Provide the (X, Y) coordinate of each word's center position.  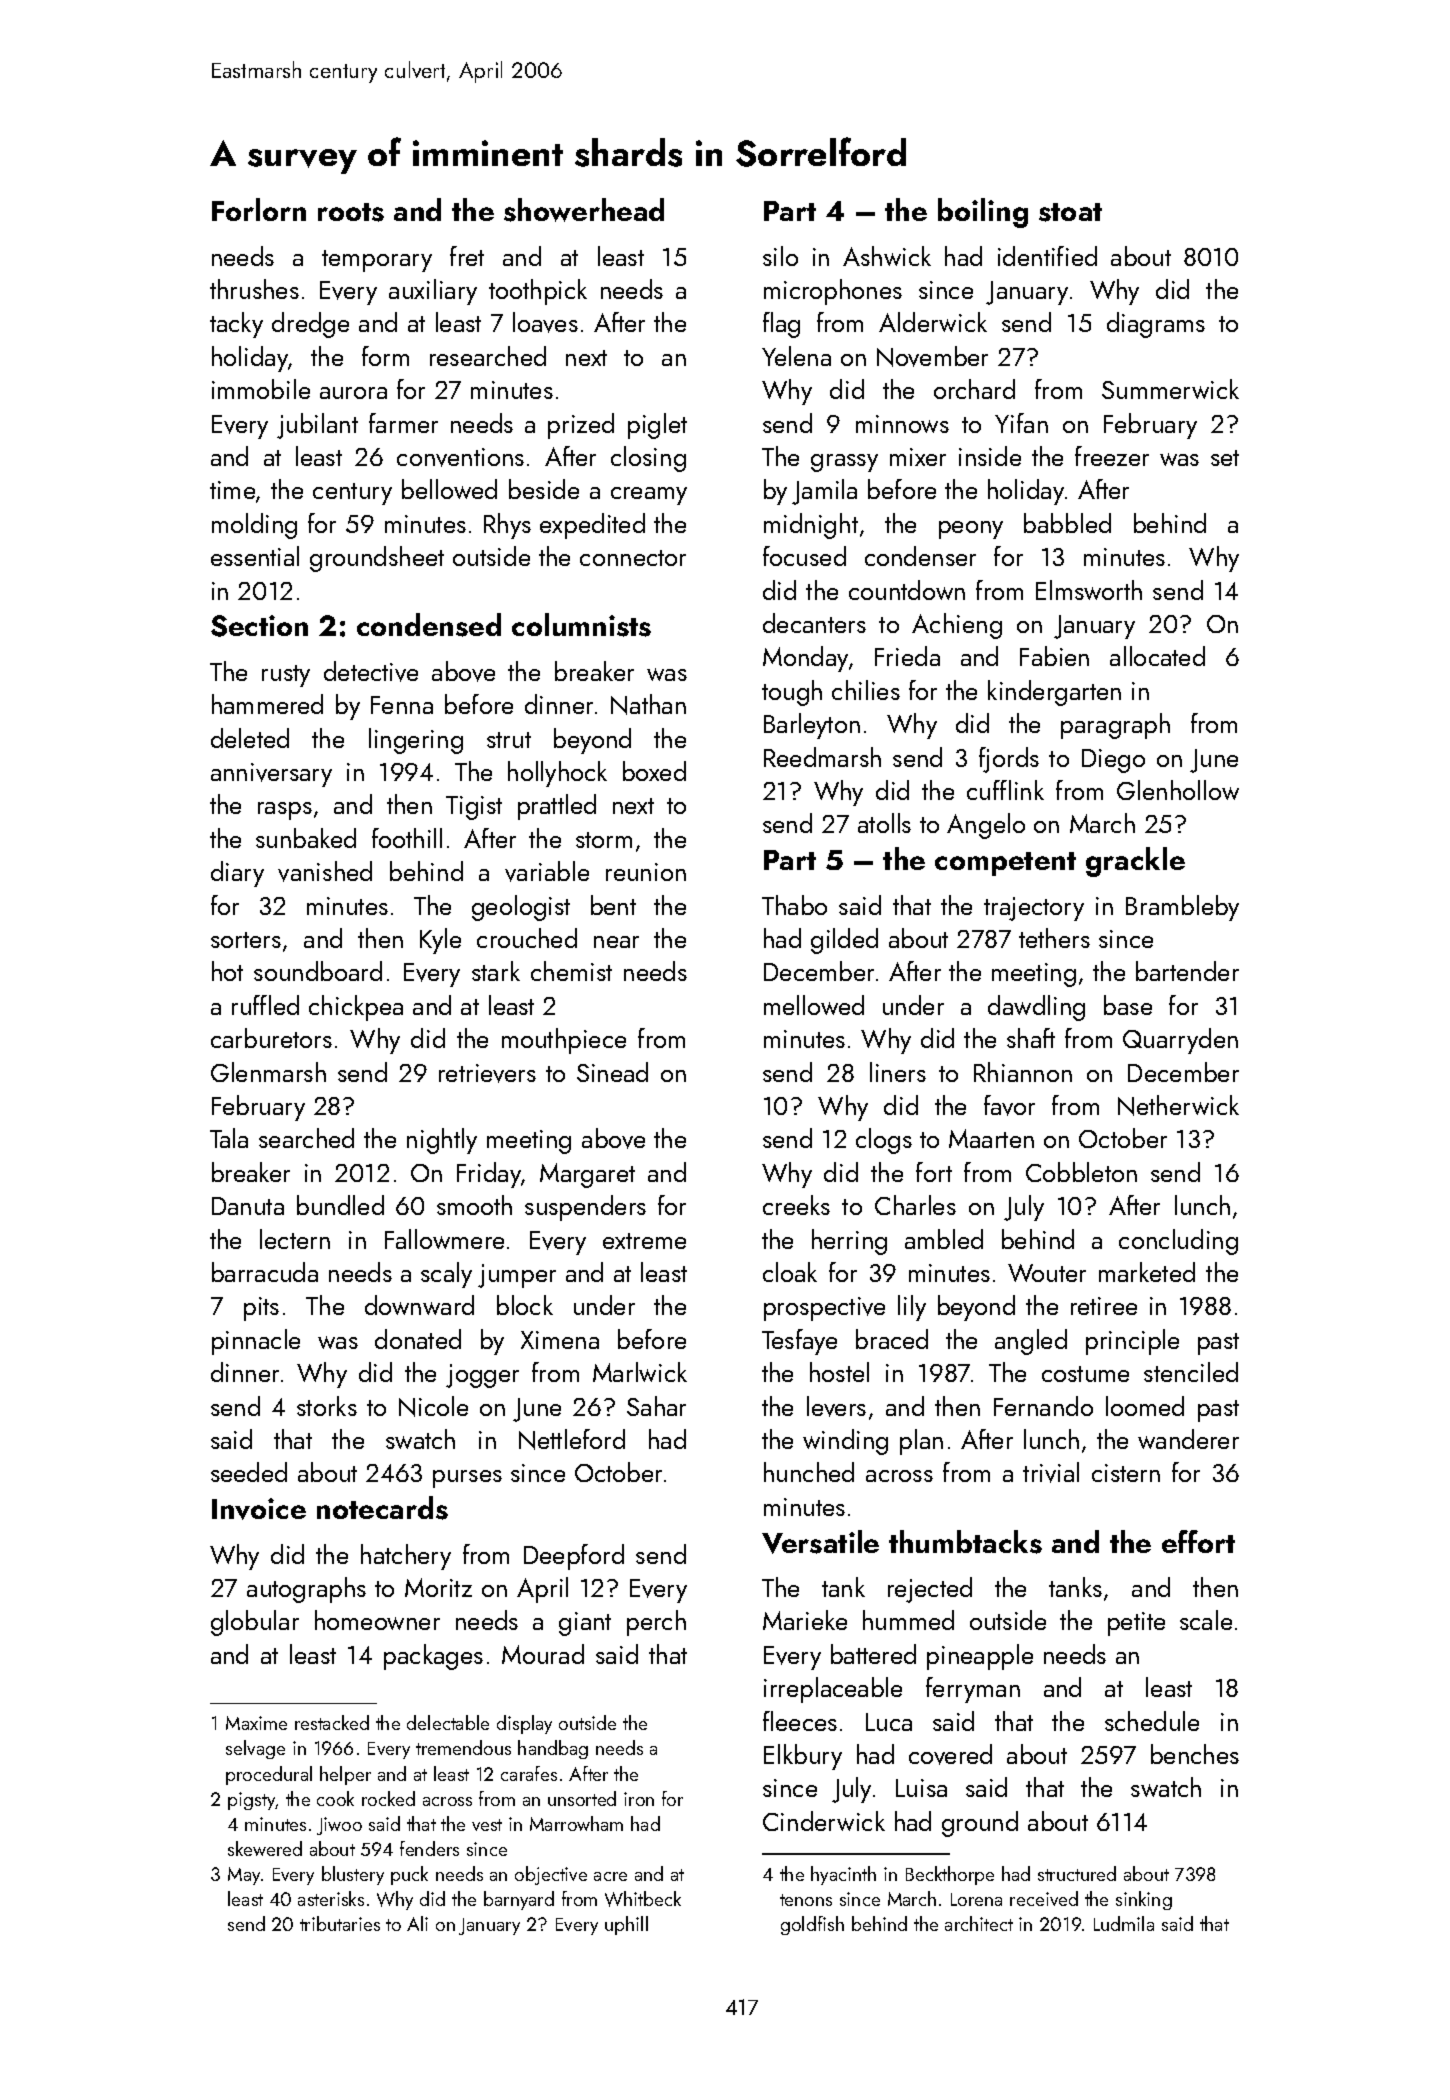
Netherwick (1178, 1105)
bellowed (449, 489)
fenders (429, 1848)
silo (780, 256)
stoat (1070, 212)
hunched (809, 1472)
